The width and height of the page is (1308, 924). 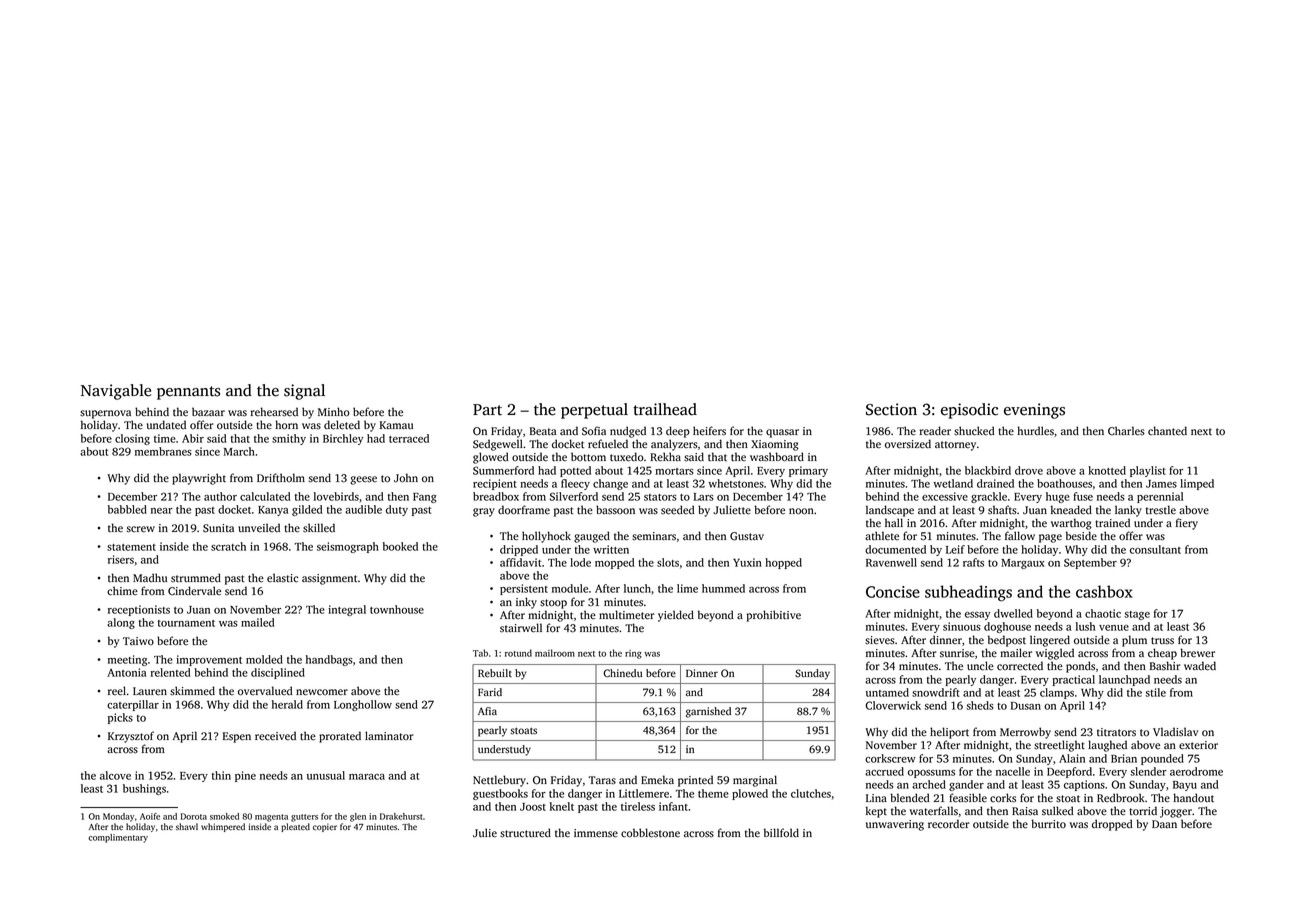 I want to click on copier, so click(x=325, y=827).
